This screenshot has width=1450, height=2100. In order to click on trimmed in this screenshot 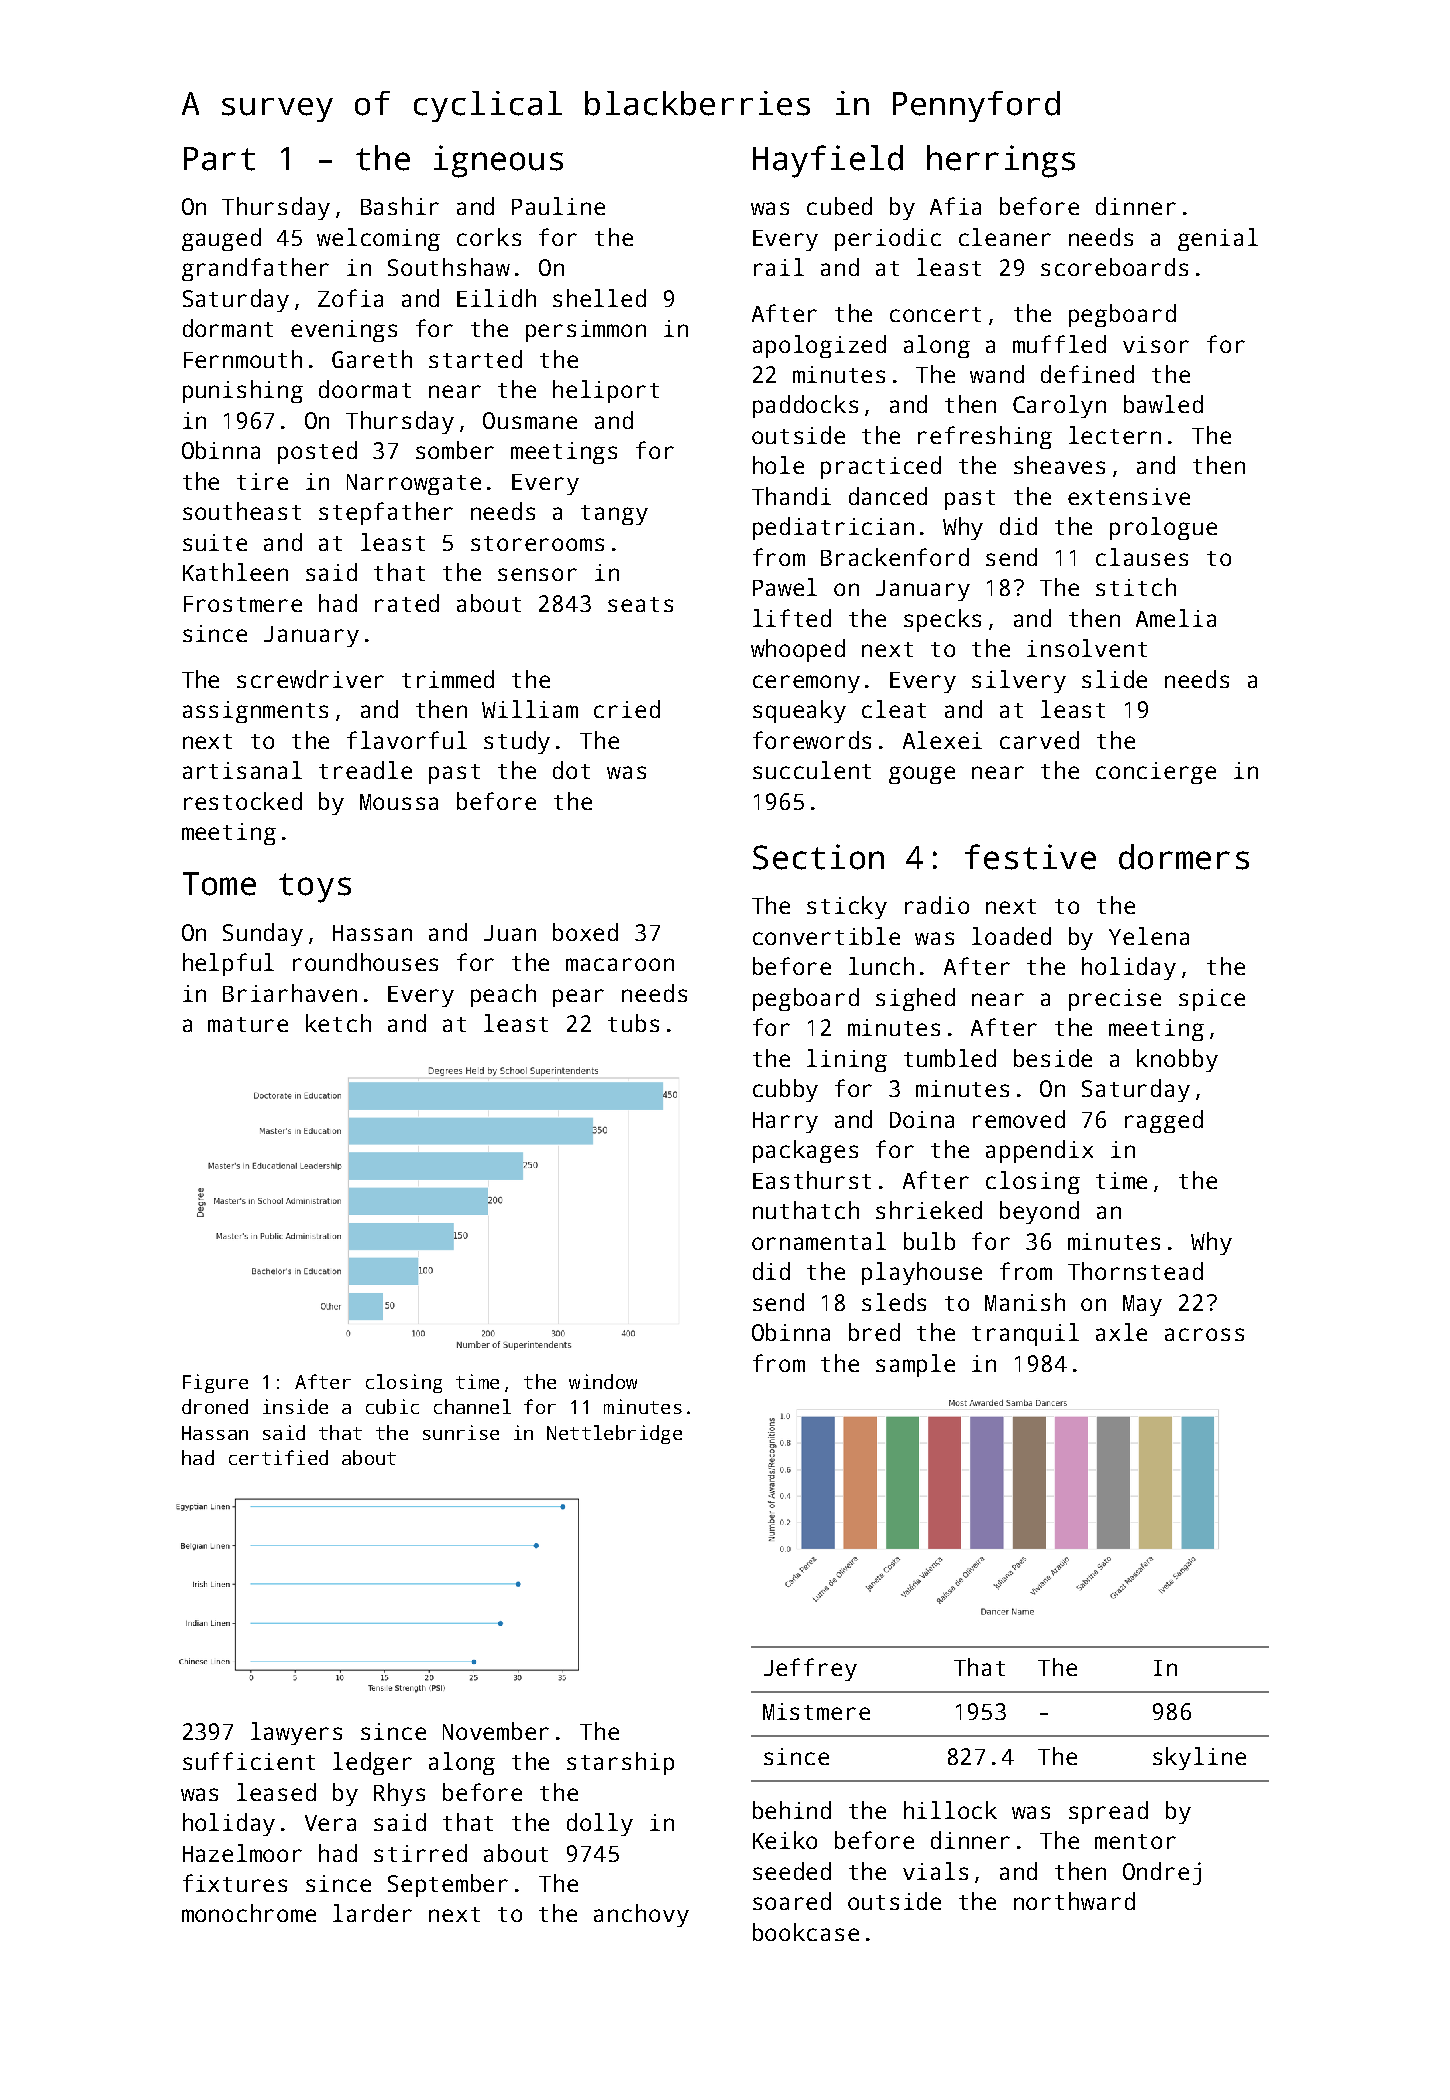, I will do `click(448, 679)`.
